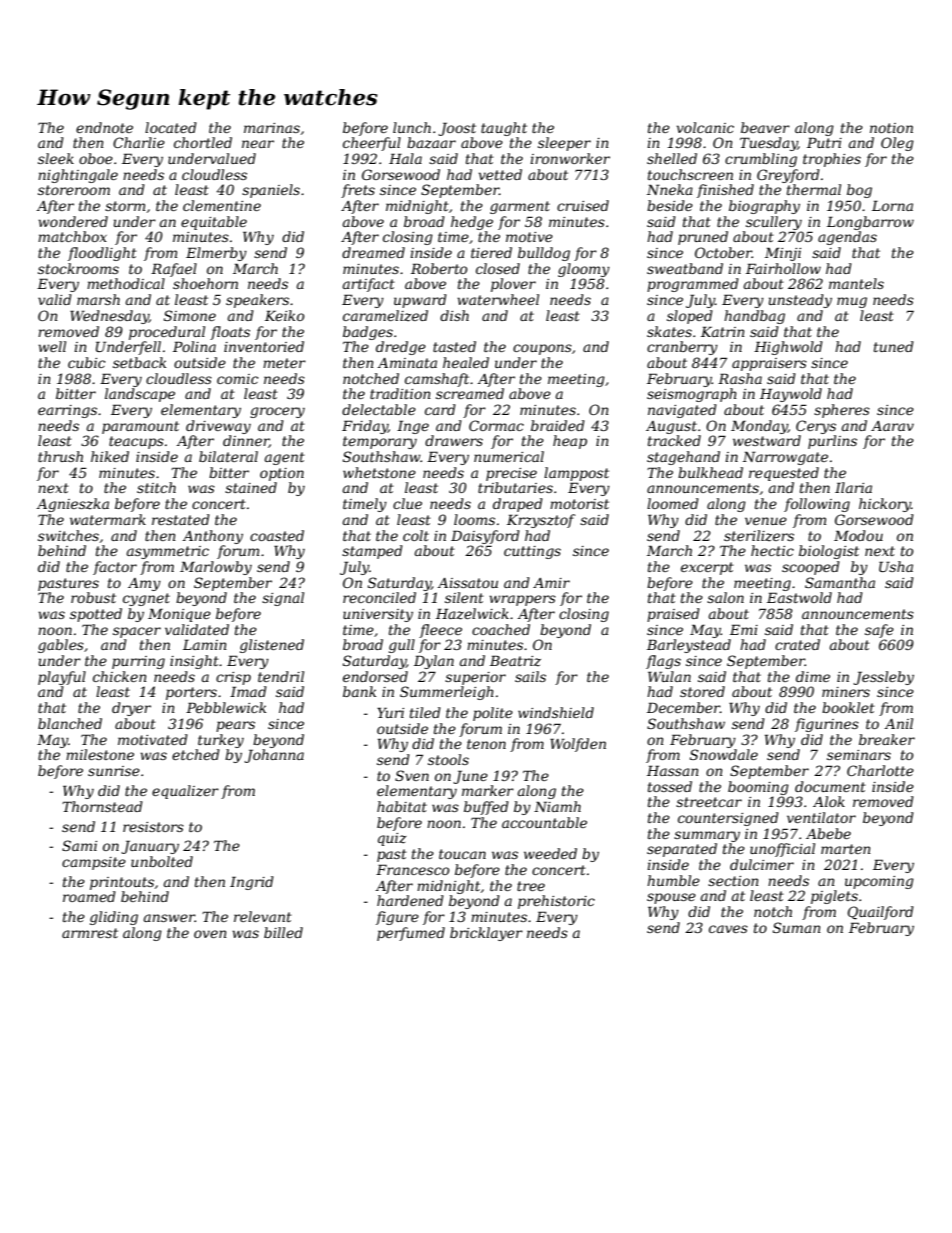 The width and height of the document is (952, 1233). Describe the element at coordinates (879, 631) in the document. I see `safe` at that location.
